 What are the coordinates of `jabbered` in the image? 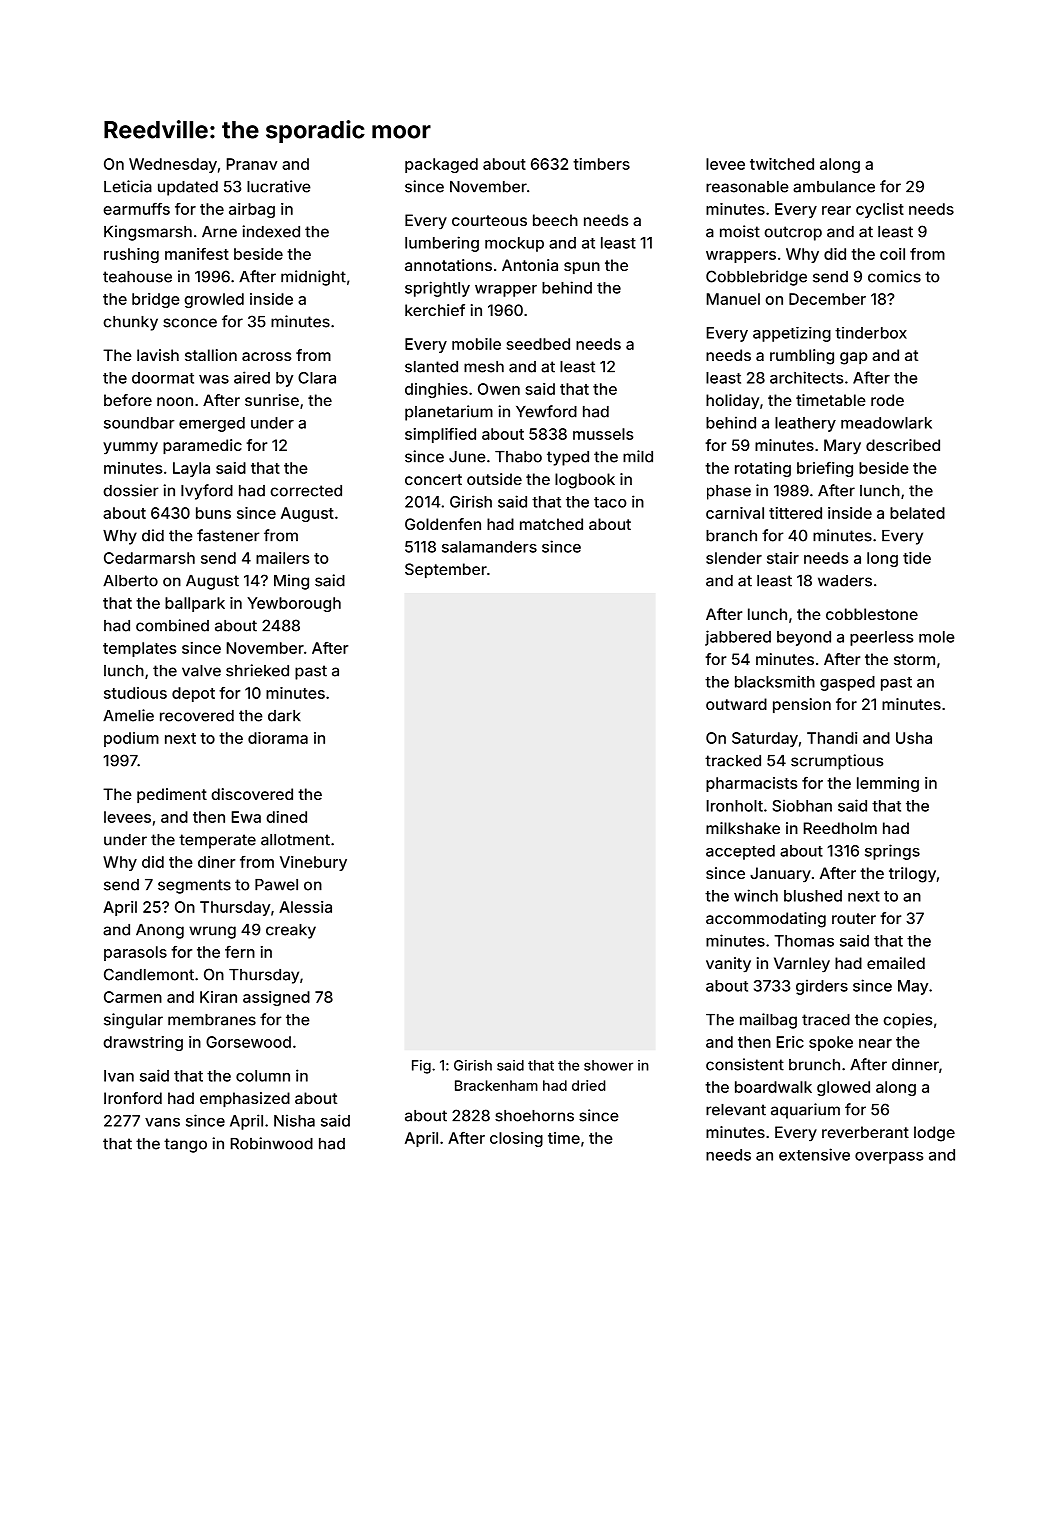 It's located at (738, 638).
